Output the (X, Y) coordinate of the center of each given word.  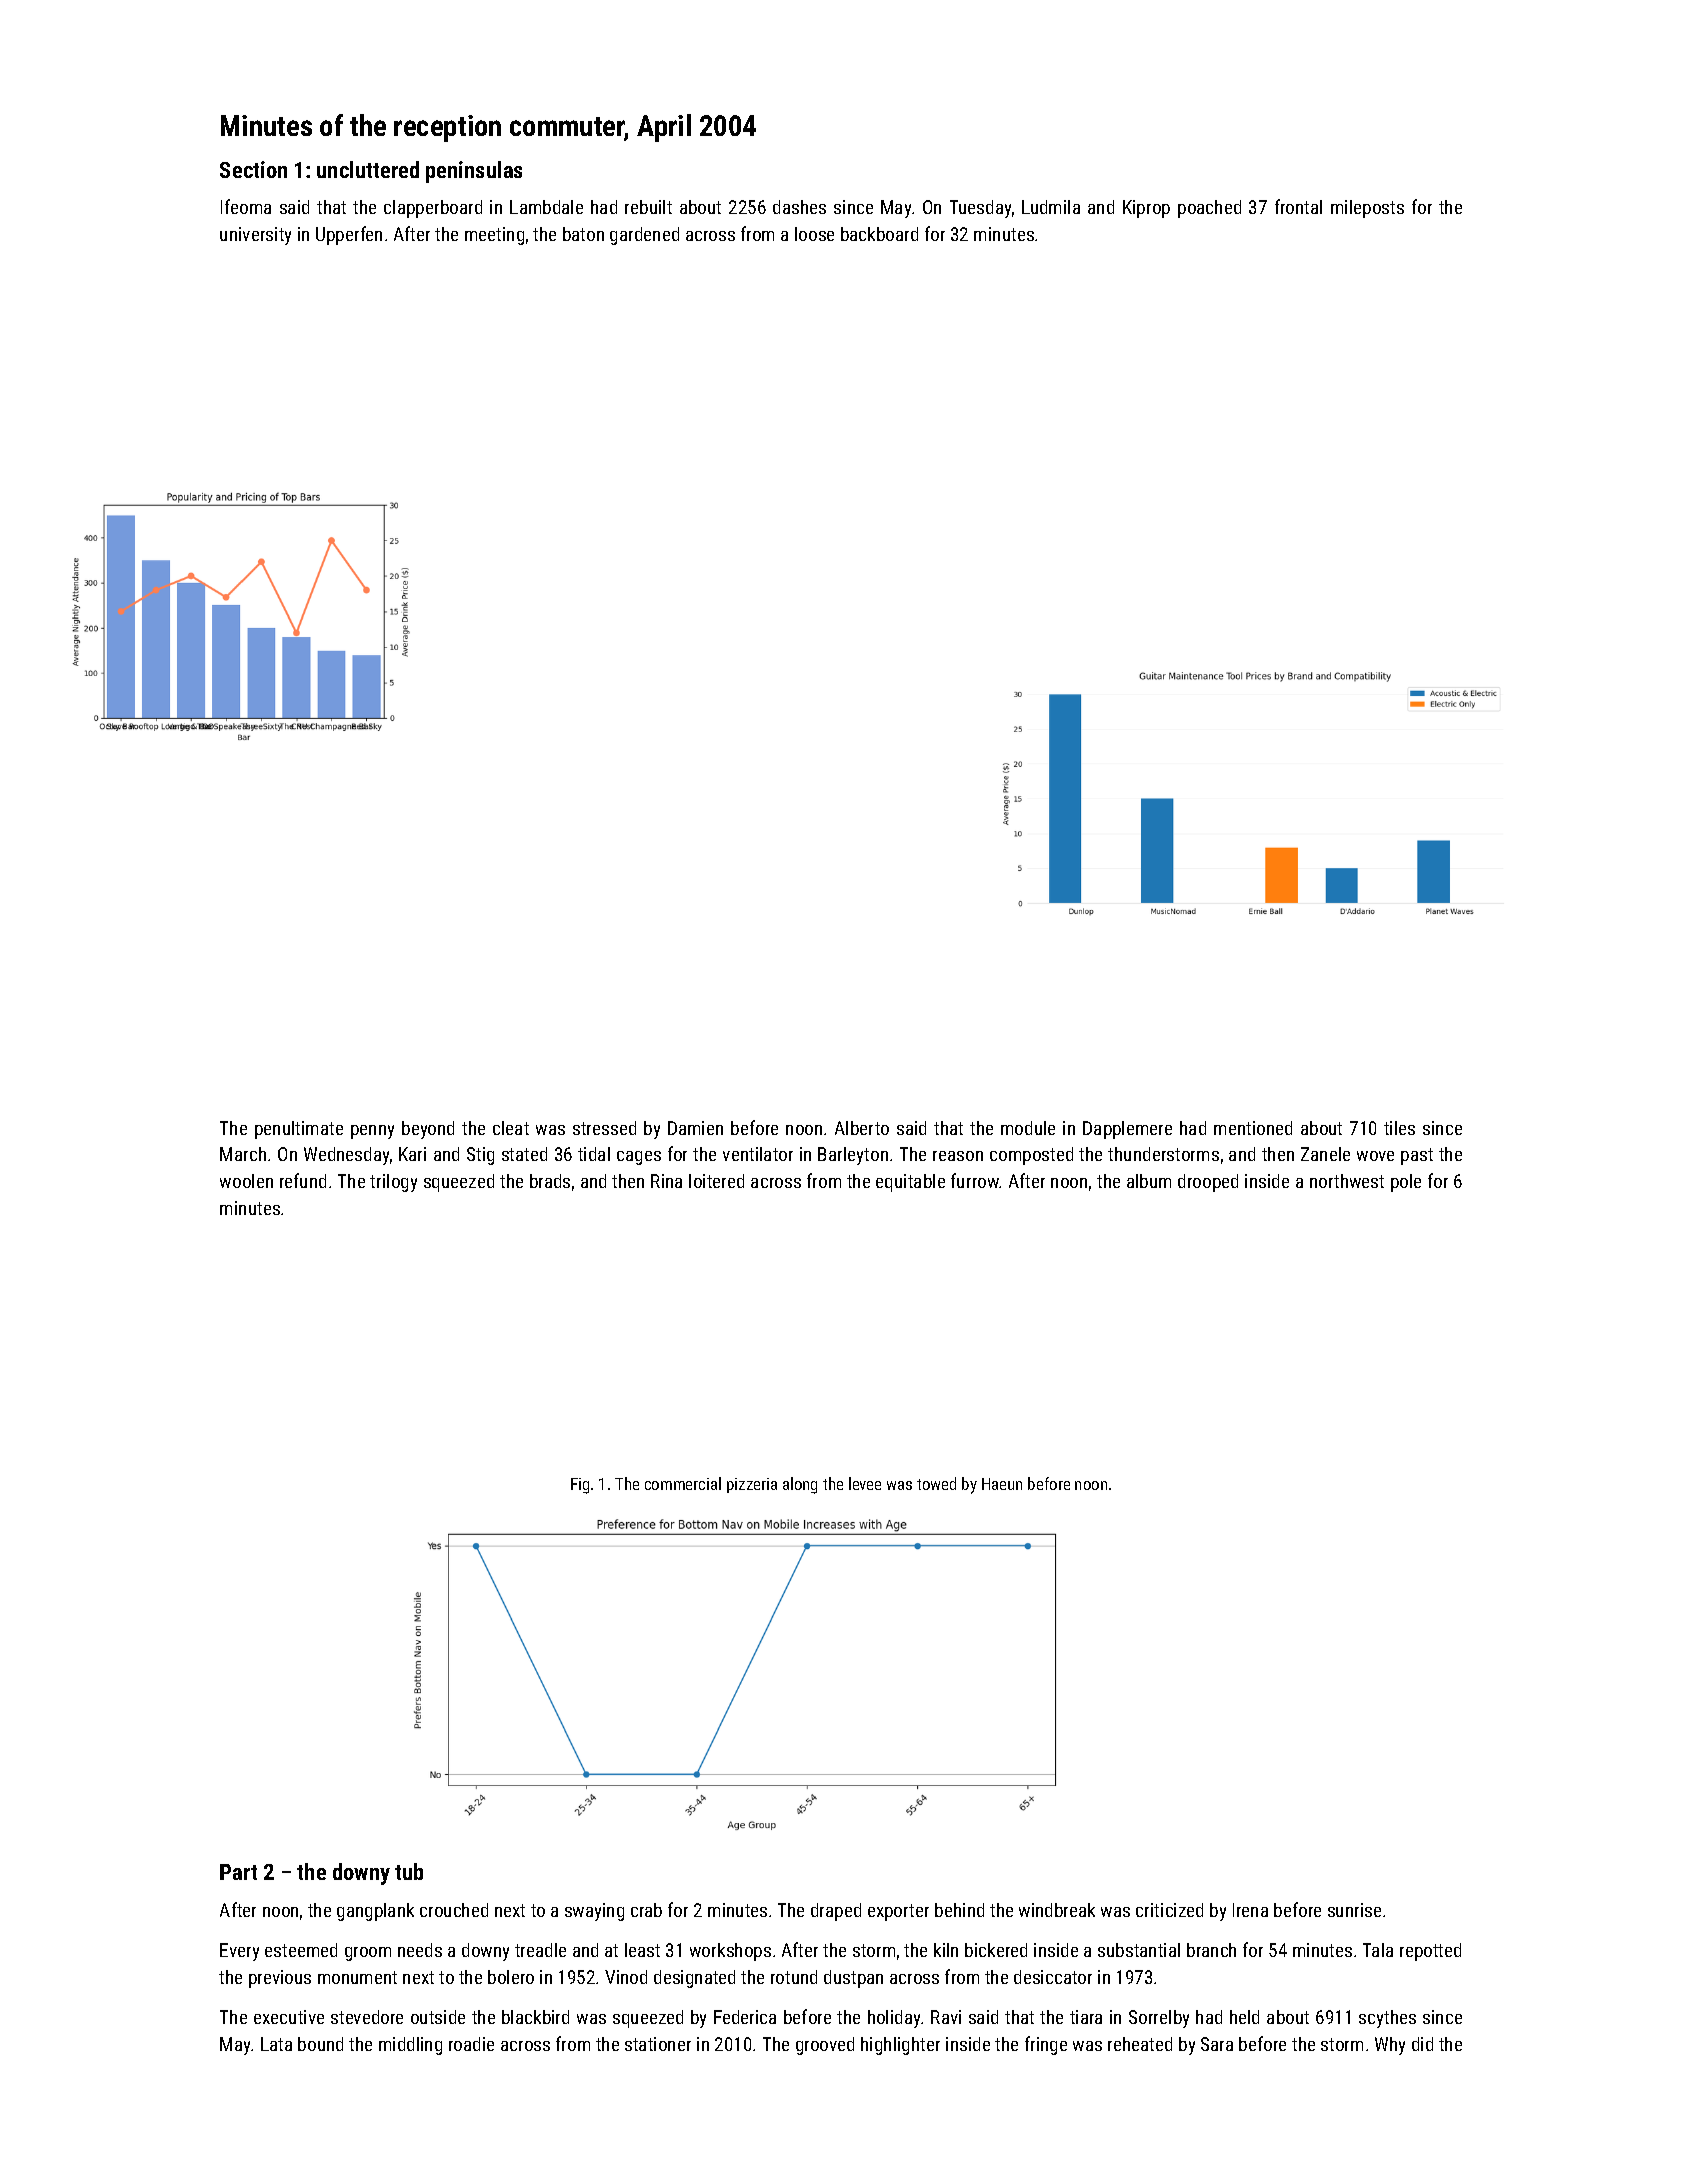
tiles (1399, 1128)
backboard (879, 234)
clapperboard (433, 209)
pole (1406, 1183)
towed (936, 1483)
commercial (683, 1483)
